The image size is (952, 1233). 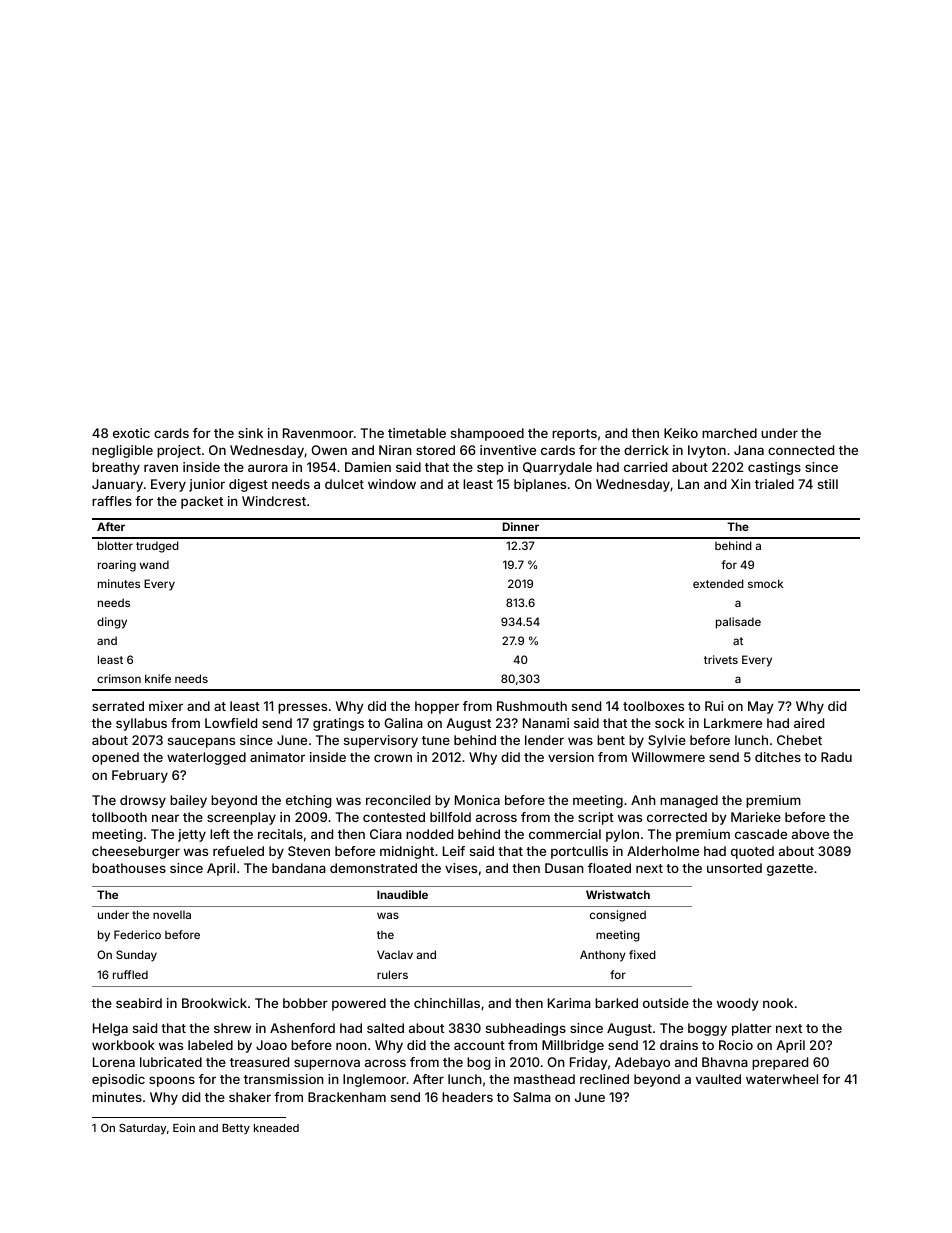 I want to click on shampooed, so click(x=487, y=434).
